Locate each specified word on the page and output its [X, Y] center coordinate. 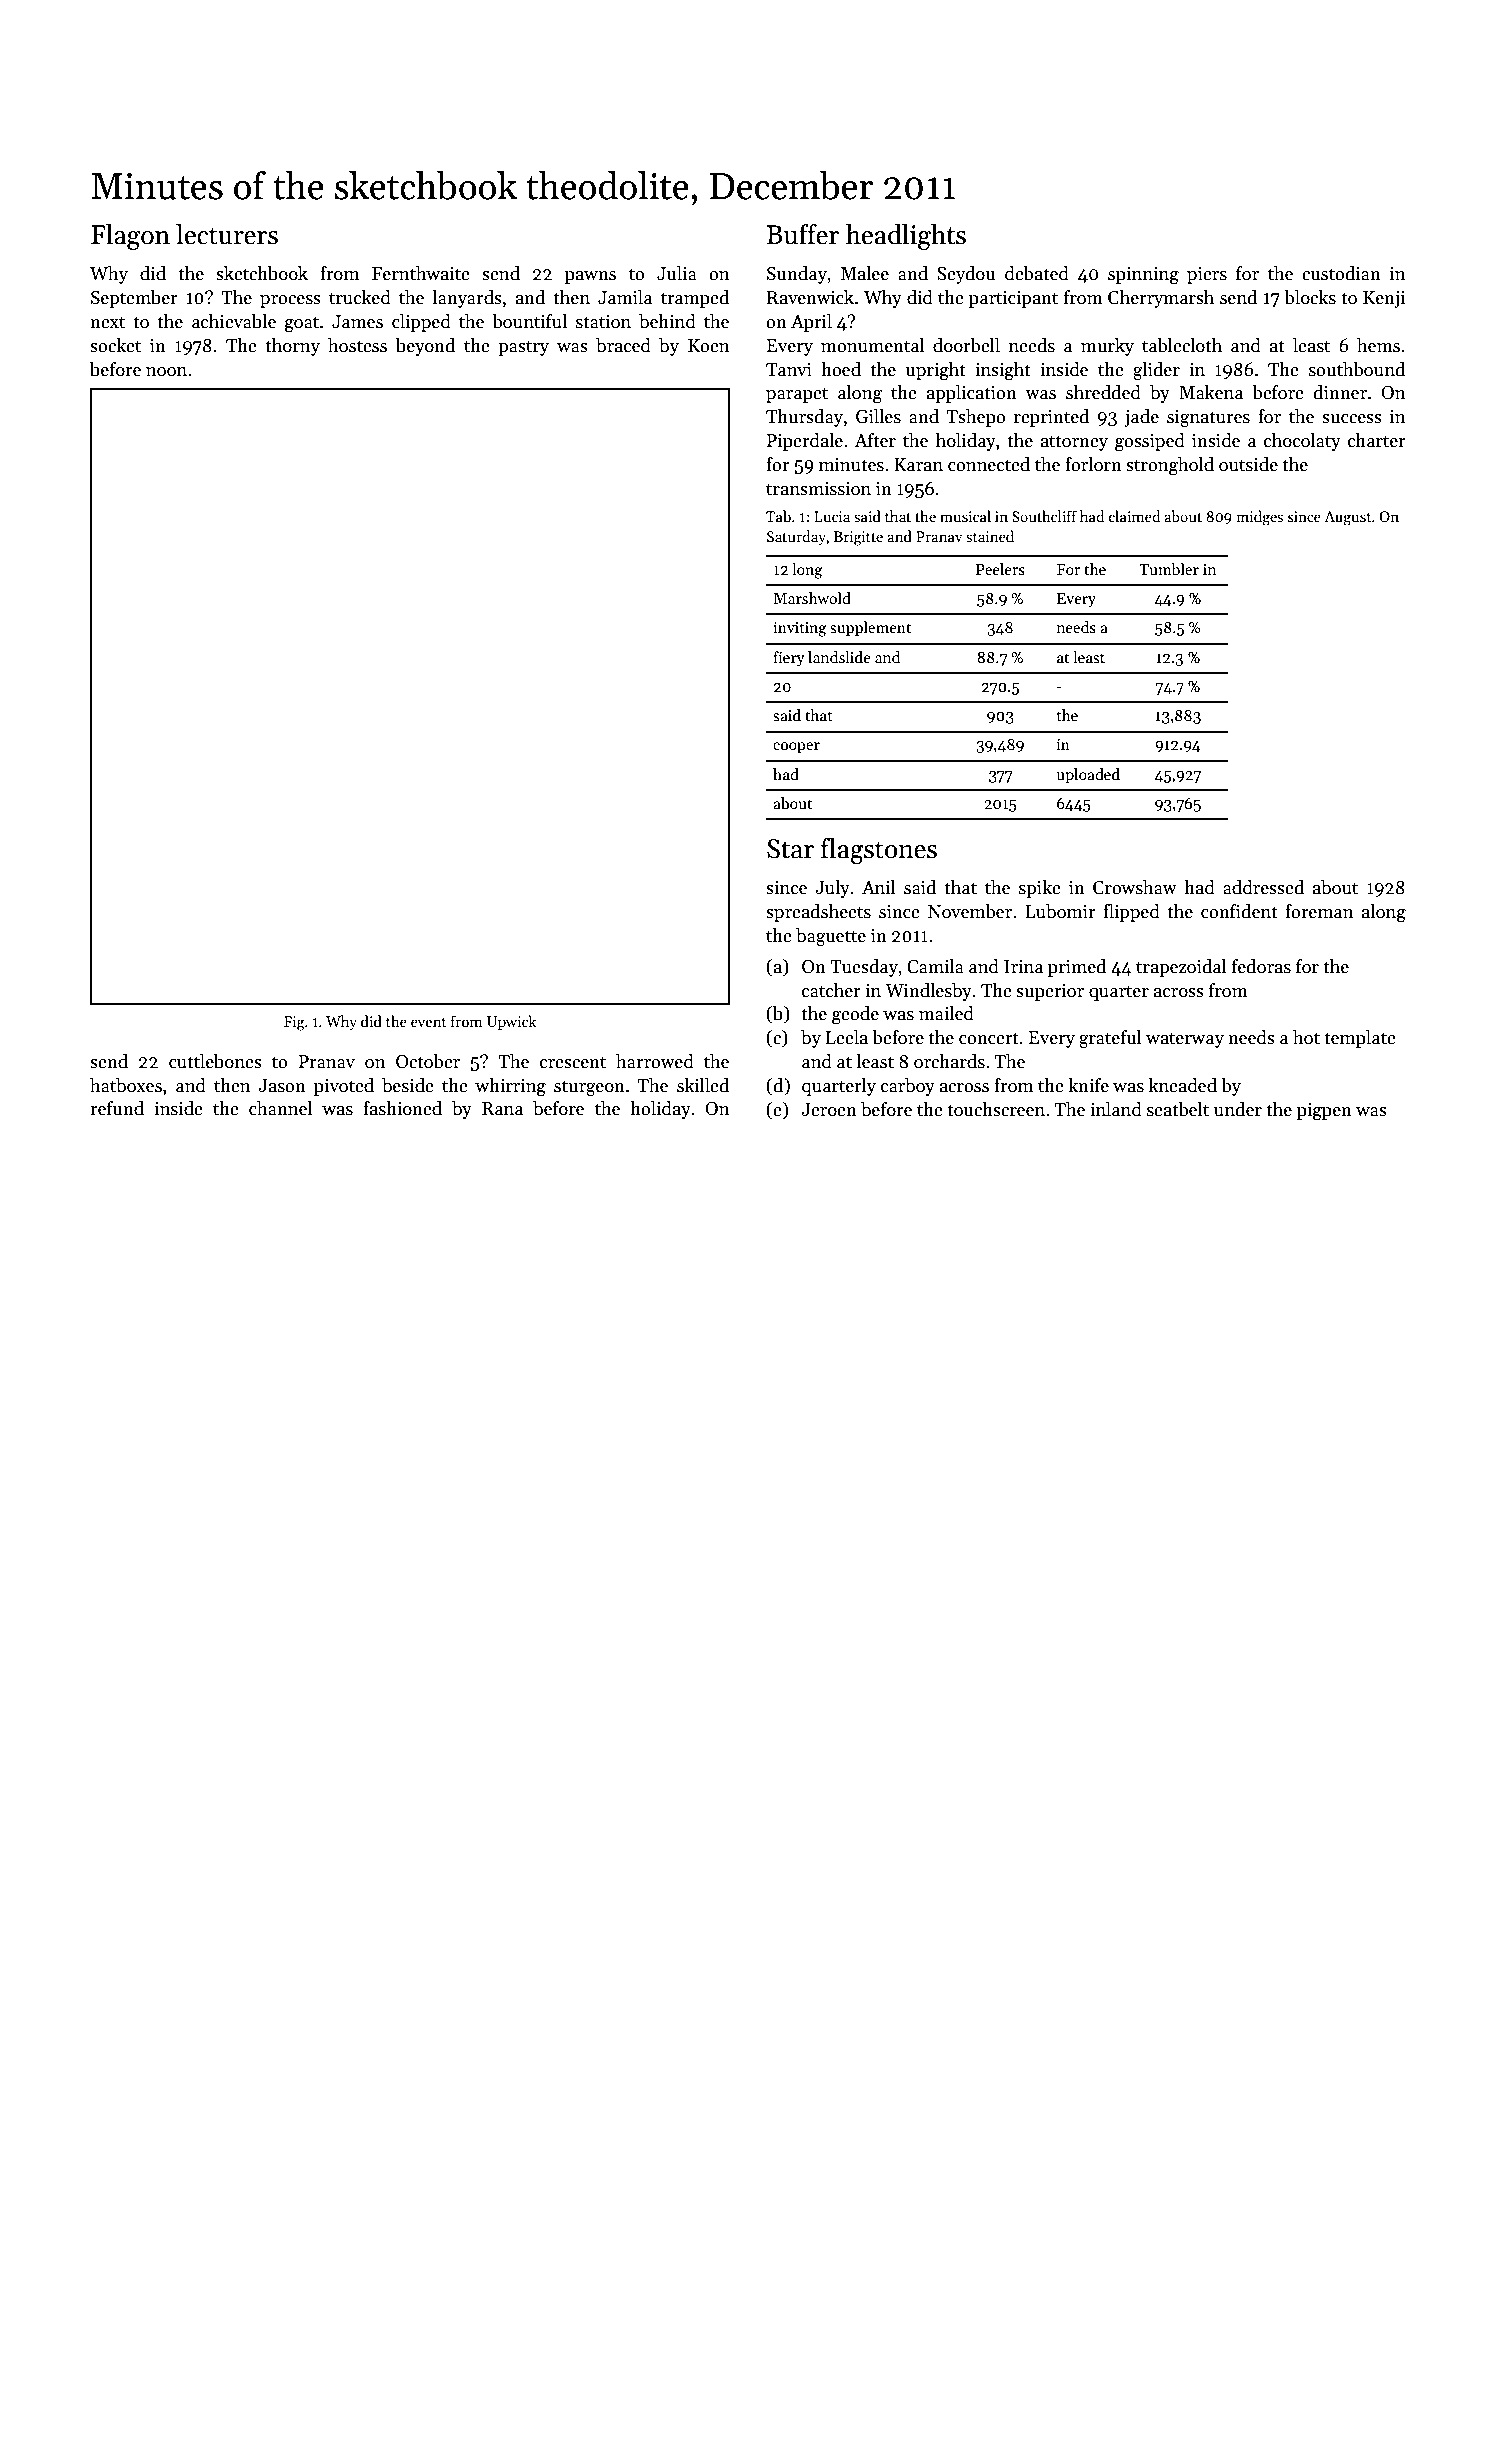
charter [1377, 440]
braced [623, 345]
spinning [1143, 276]
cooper [796, 747]
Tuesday [864, 968]
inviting [800, 629]
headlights [906, 236]
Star [790, 849]
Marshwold [812, 598]
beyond [425, 347]
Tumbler [1169, 569]
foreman [1319, 911]
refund [117, 1108]
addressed [1263, 887]
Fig [294, 1023]
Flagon [130, 236]
